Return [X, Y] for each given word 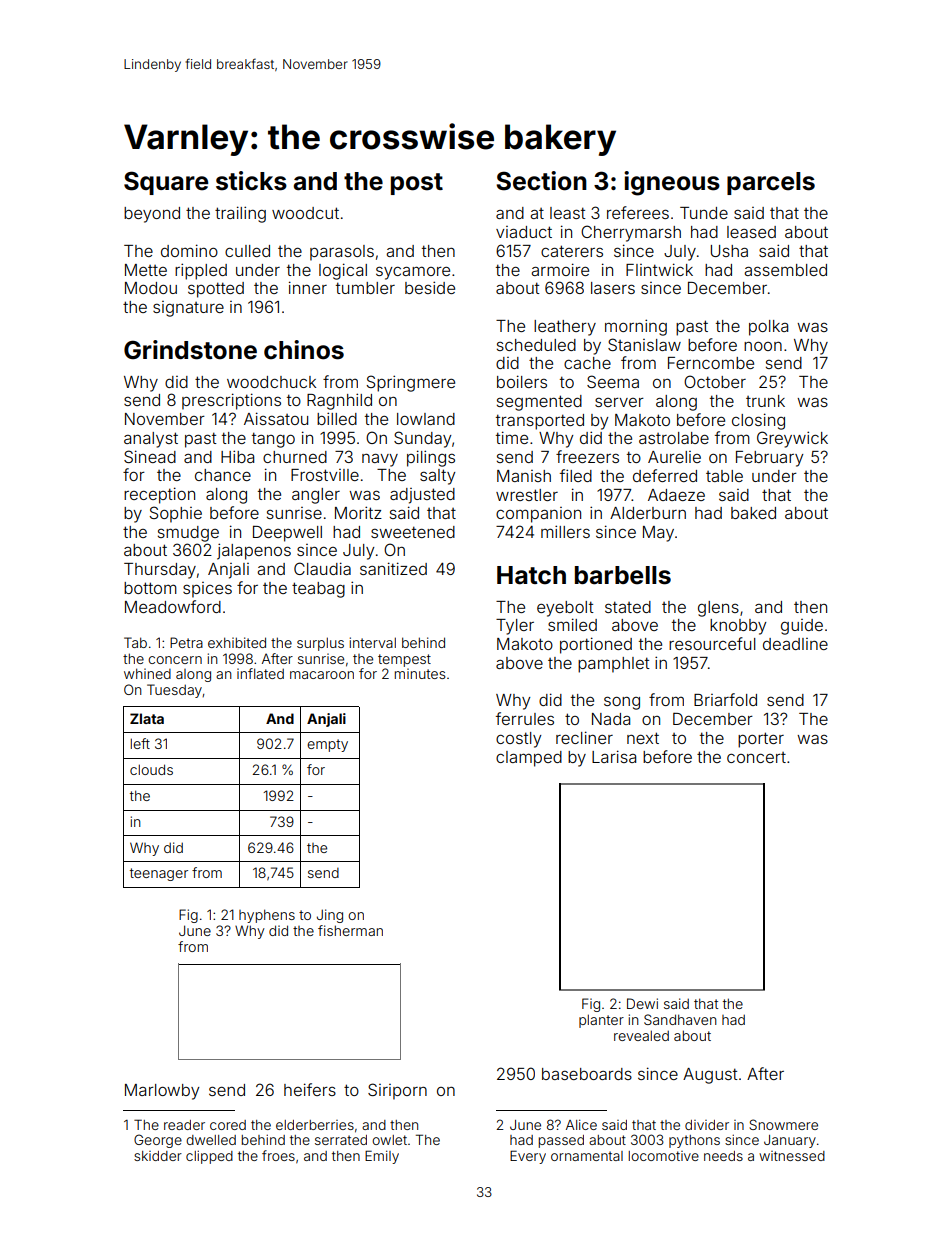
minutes [420, 673]
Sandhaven [680, 1019]
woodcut [305, 213]
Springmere [410, 383]
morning [636, 327]
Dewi [642, 1003]
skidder [158, 1156]
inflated [260, 673]
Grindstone [190, 350]
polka [768, 328]
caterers [572, 251]
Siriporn [397, 1091]
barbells [623, 575]
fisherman [350, 930]
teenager [159, 874]
